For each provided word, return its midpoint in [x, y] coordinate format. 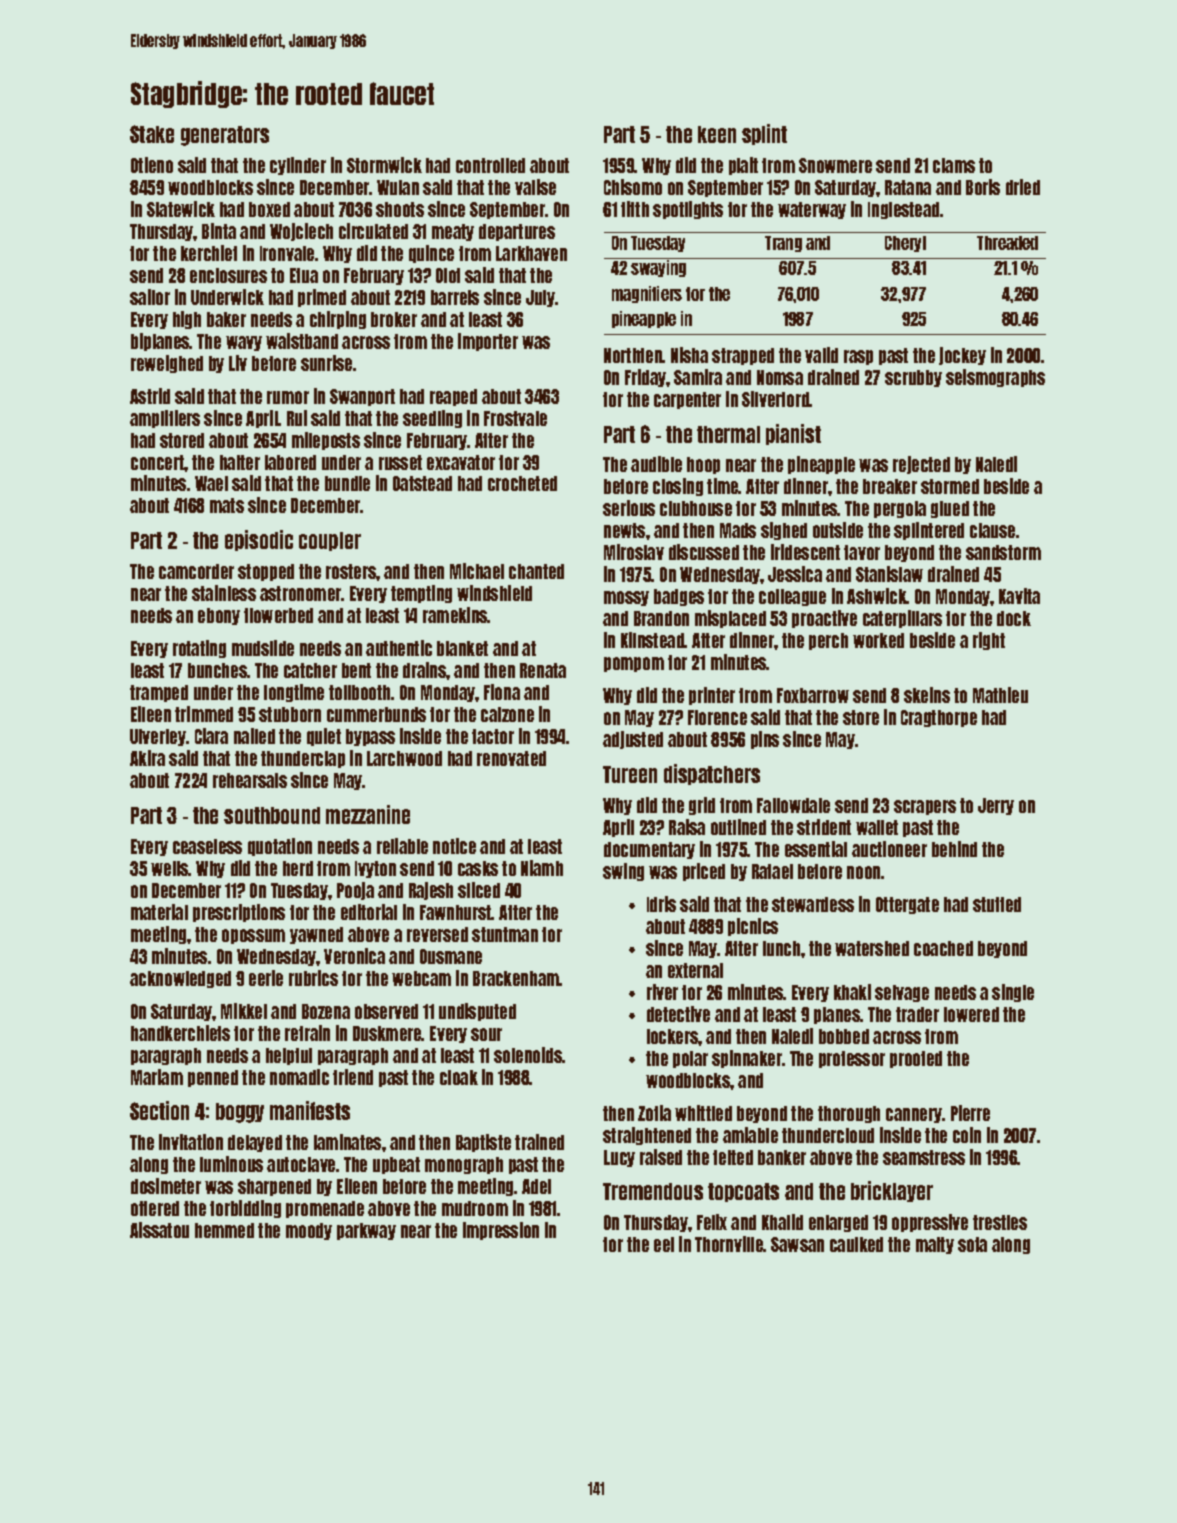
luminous [231, 1164]
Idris [661, 904]
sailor [150, 297]
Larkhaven [531, 253]
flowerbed [278, 615]
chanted [536, 571]
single [1013, 993]
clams [954, 165]
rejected [921, 465]
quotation [280, 847]
